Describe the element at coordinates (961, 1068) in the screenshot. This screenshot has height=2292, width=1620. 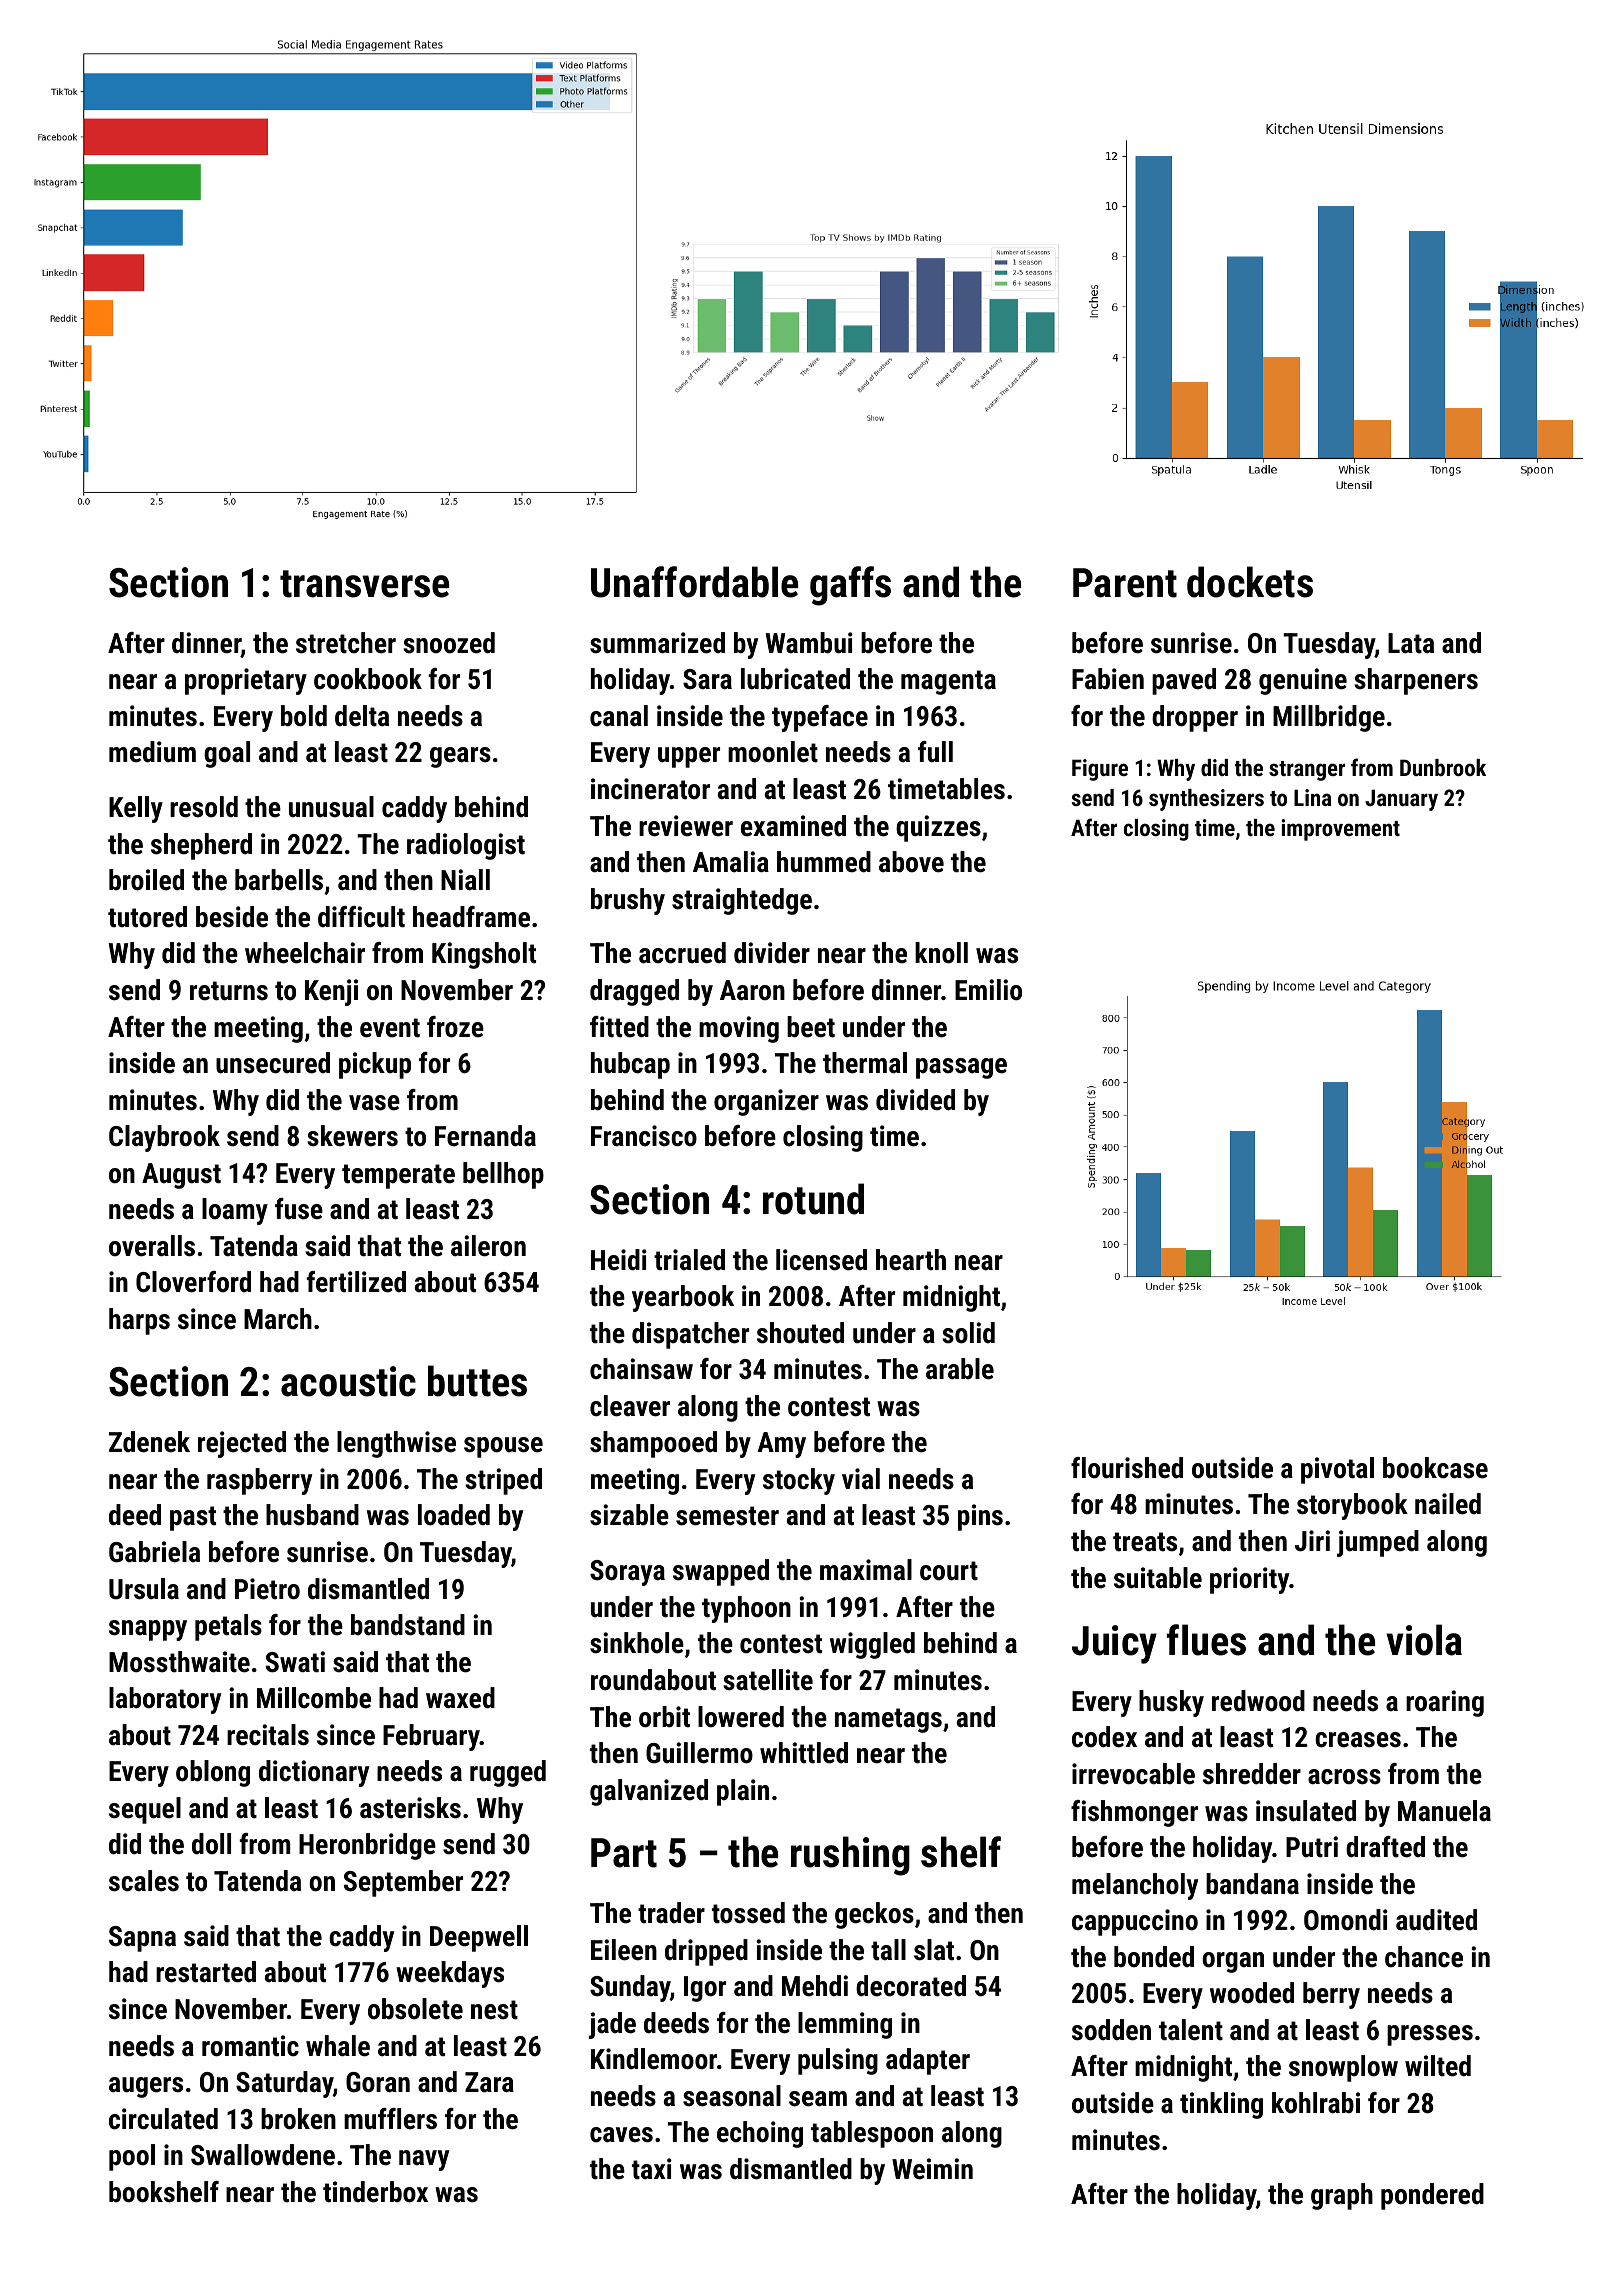
I see `passage` at that location.
